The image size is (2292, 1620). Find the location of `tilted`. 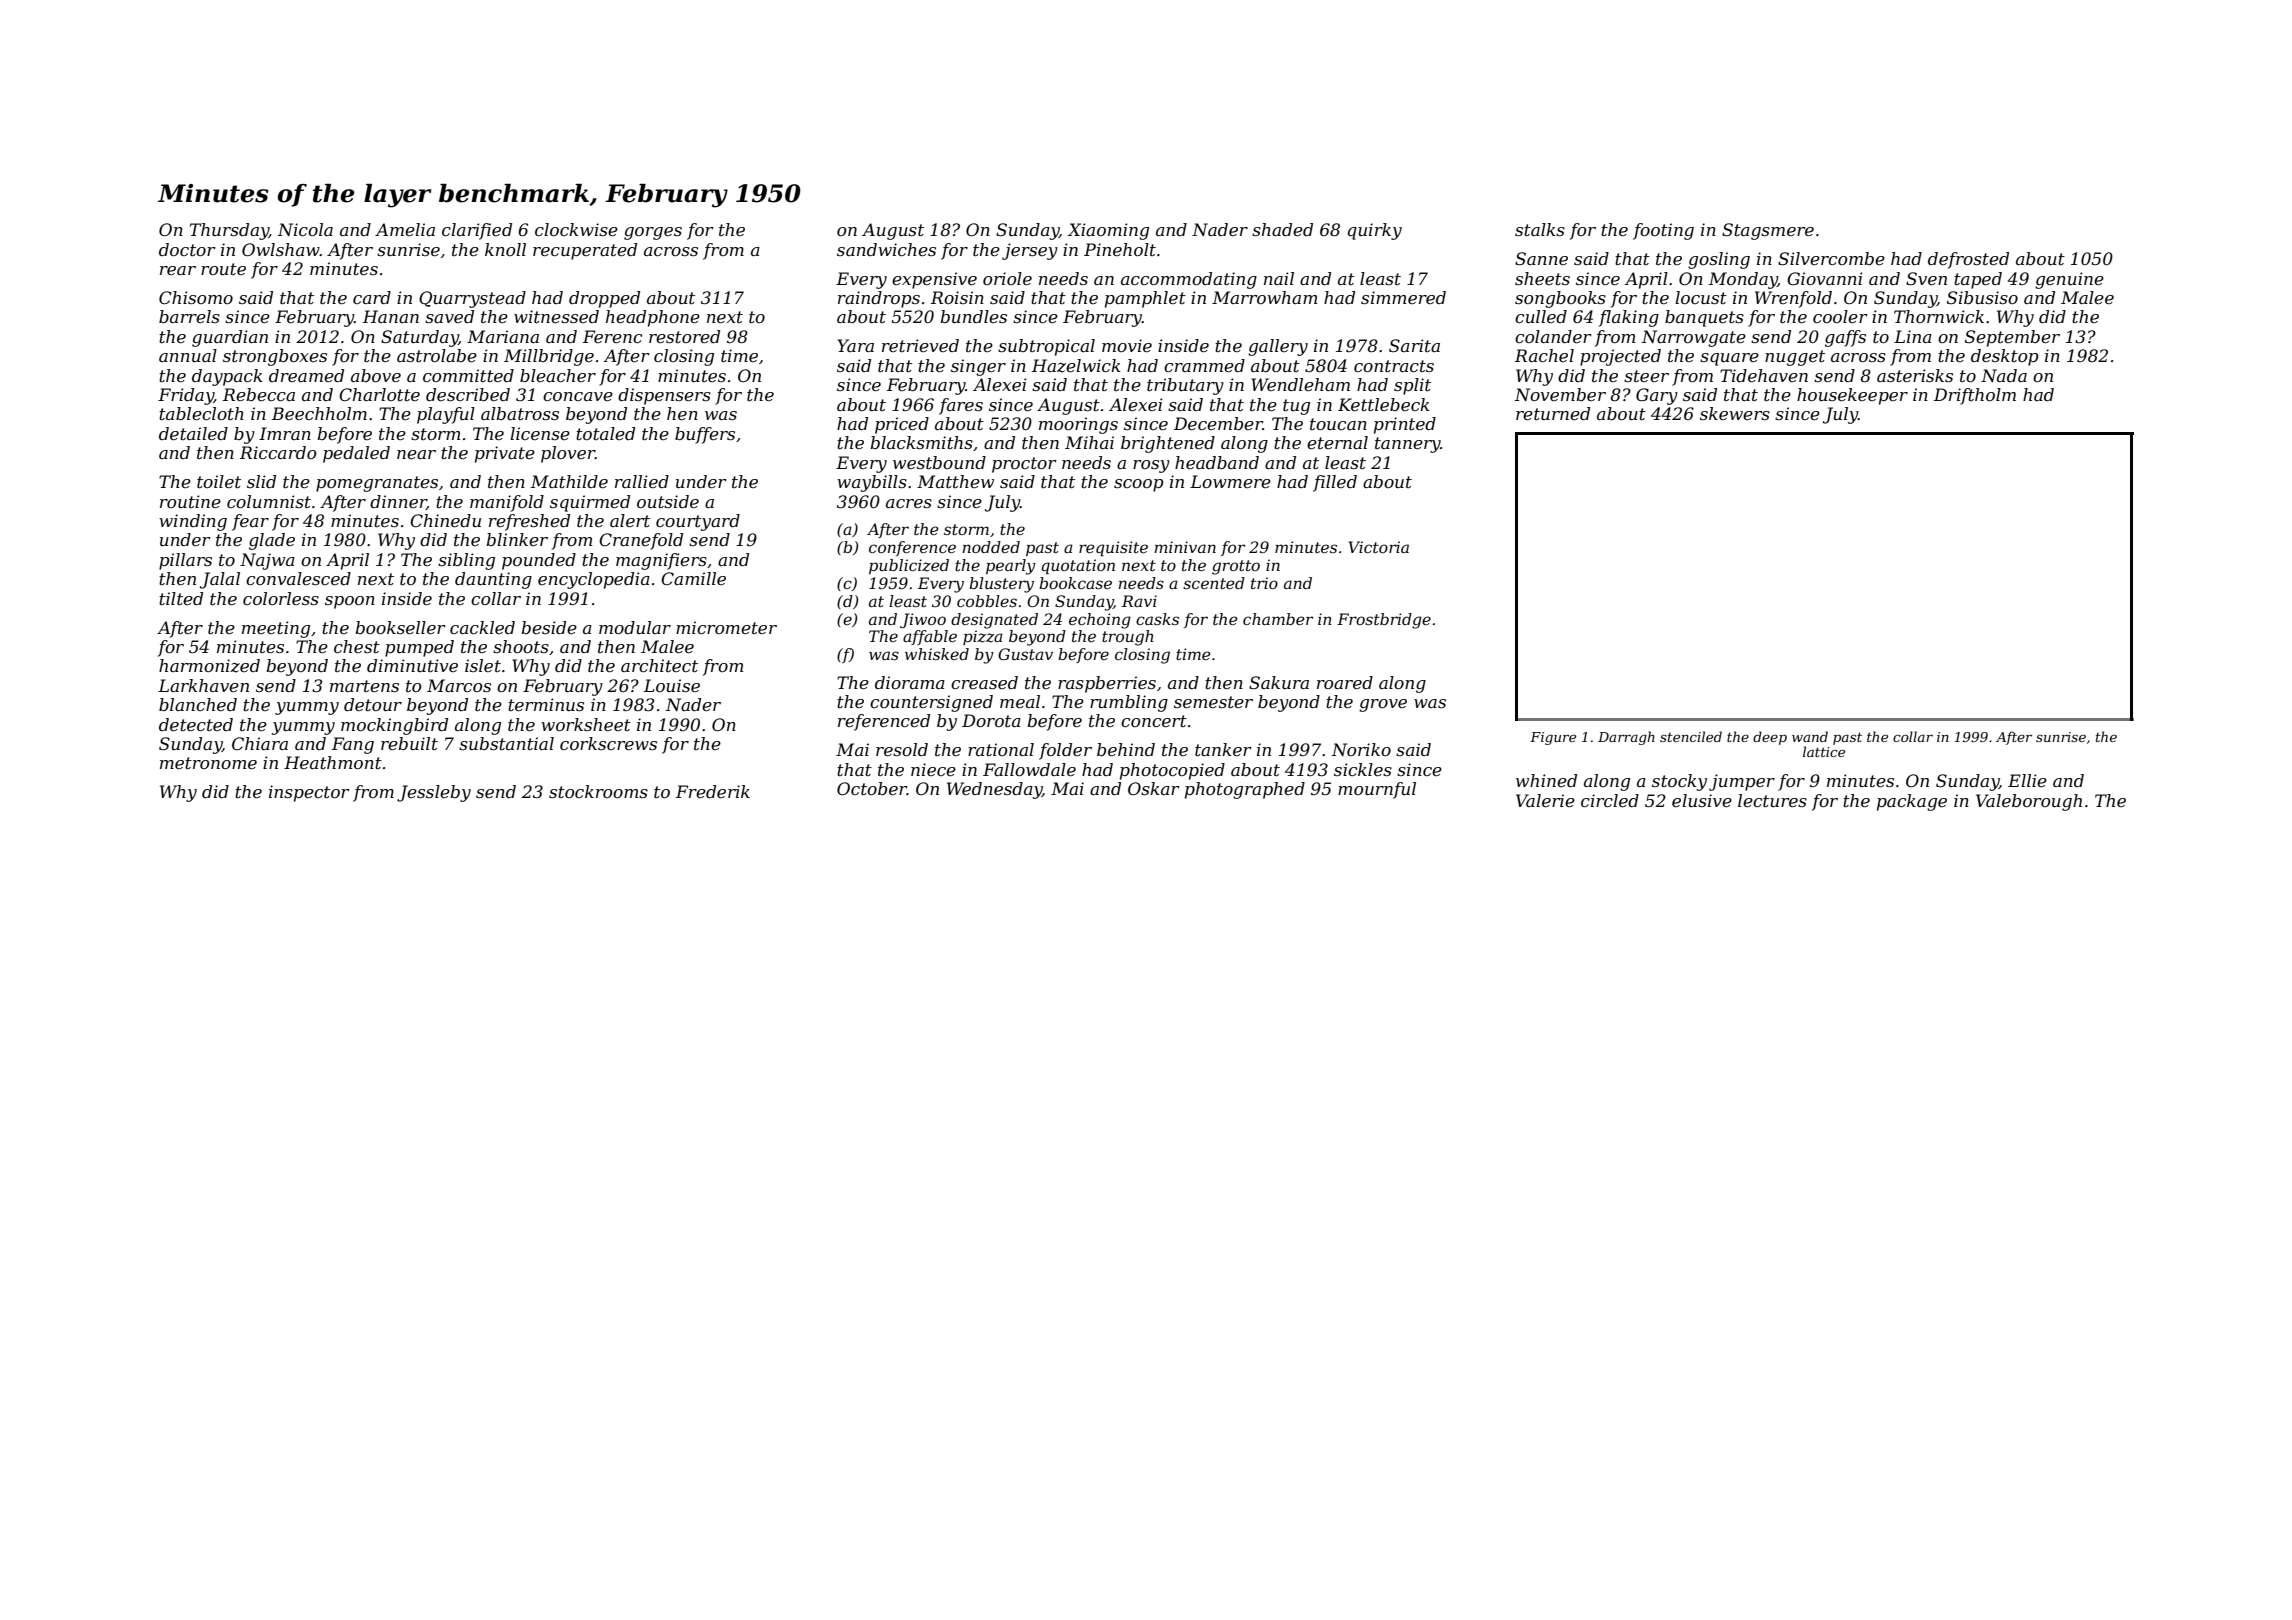

tilted is located at coordinates (181, 598).
